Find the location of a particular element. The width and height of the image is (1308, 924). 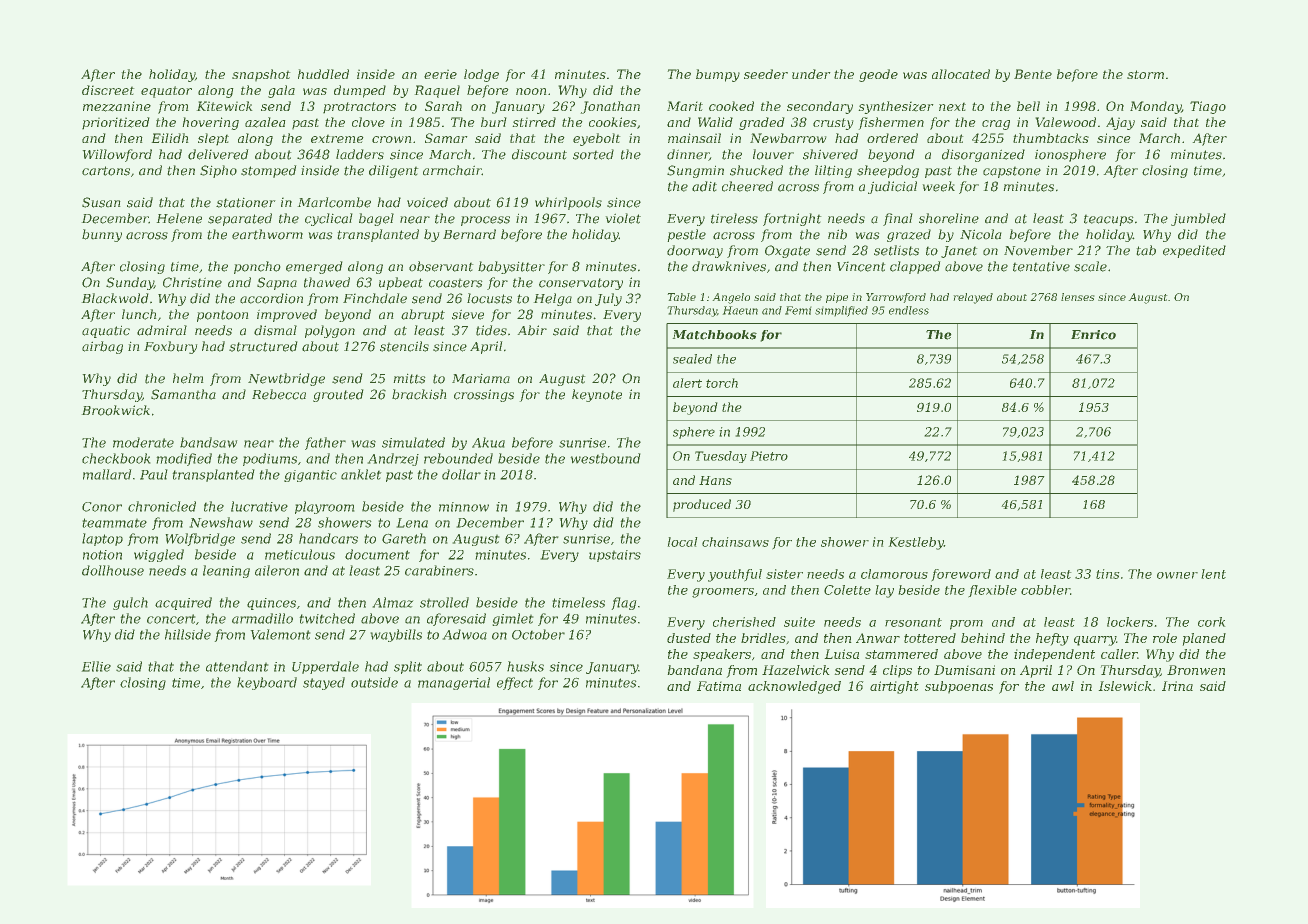

thawed is located at coordinates (327, 282).
